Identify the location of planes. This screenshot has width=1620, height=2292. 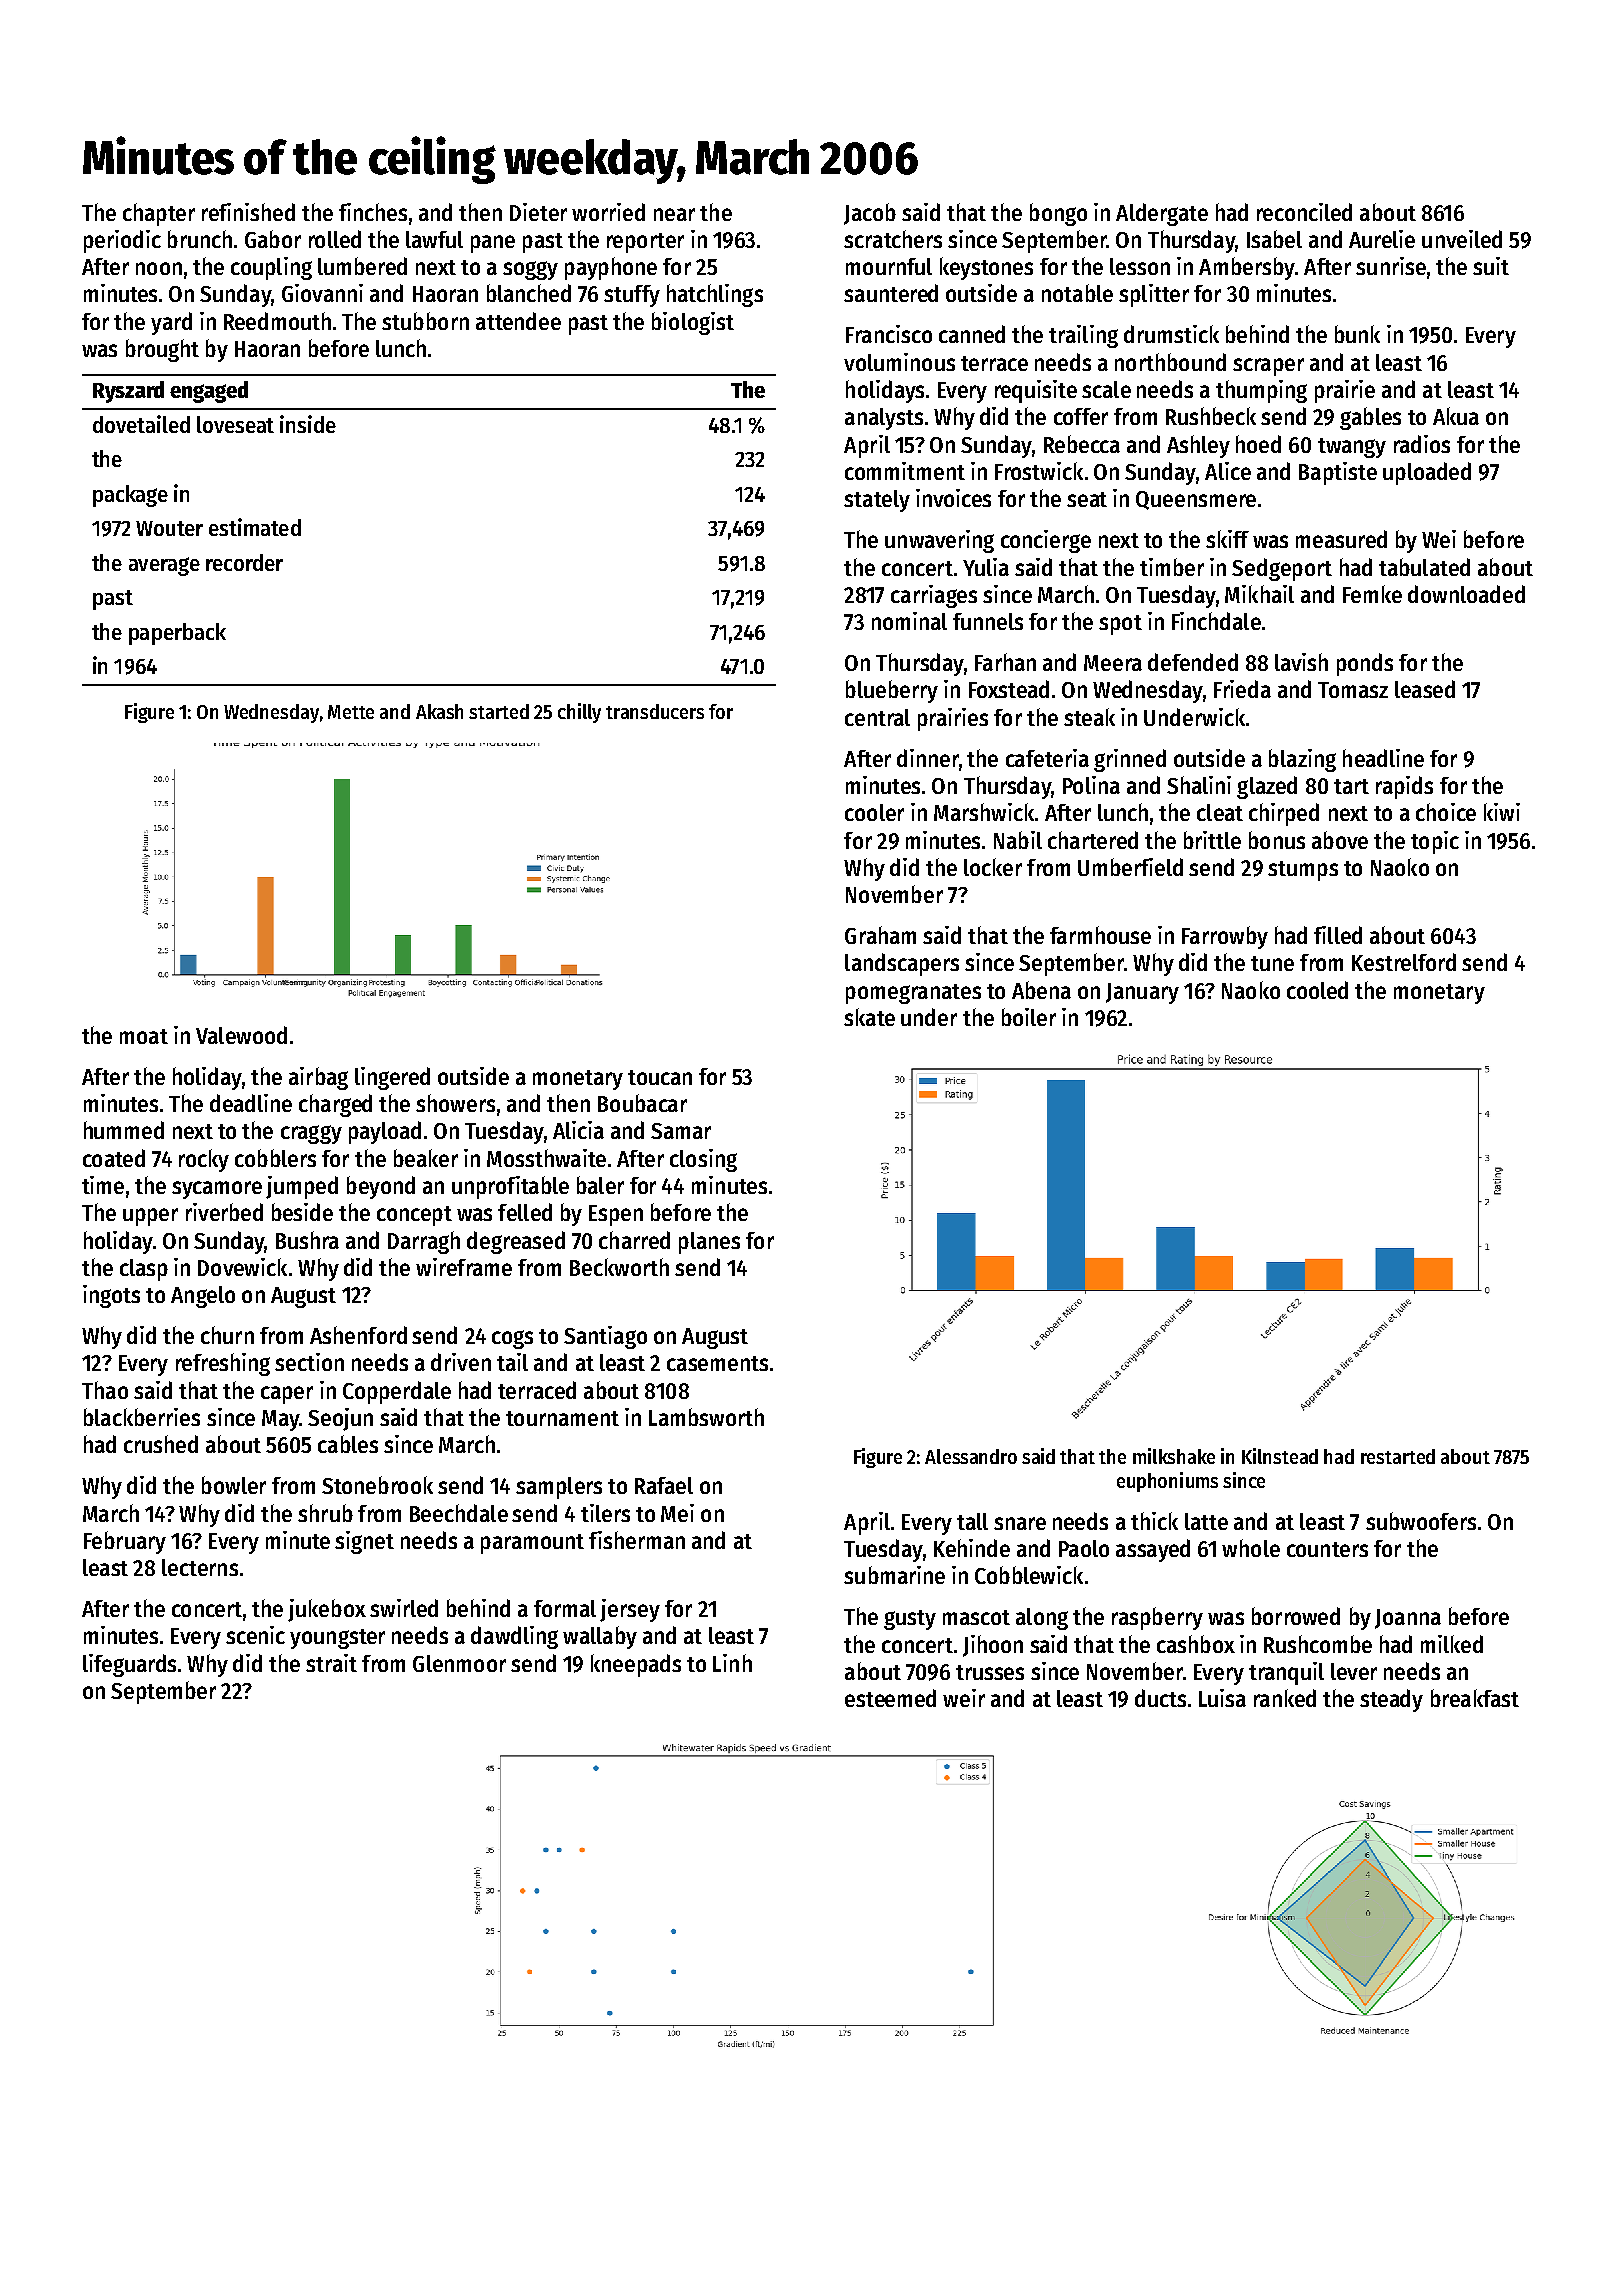
(709, 1243).
